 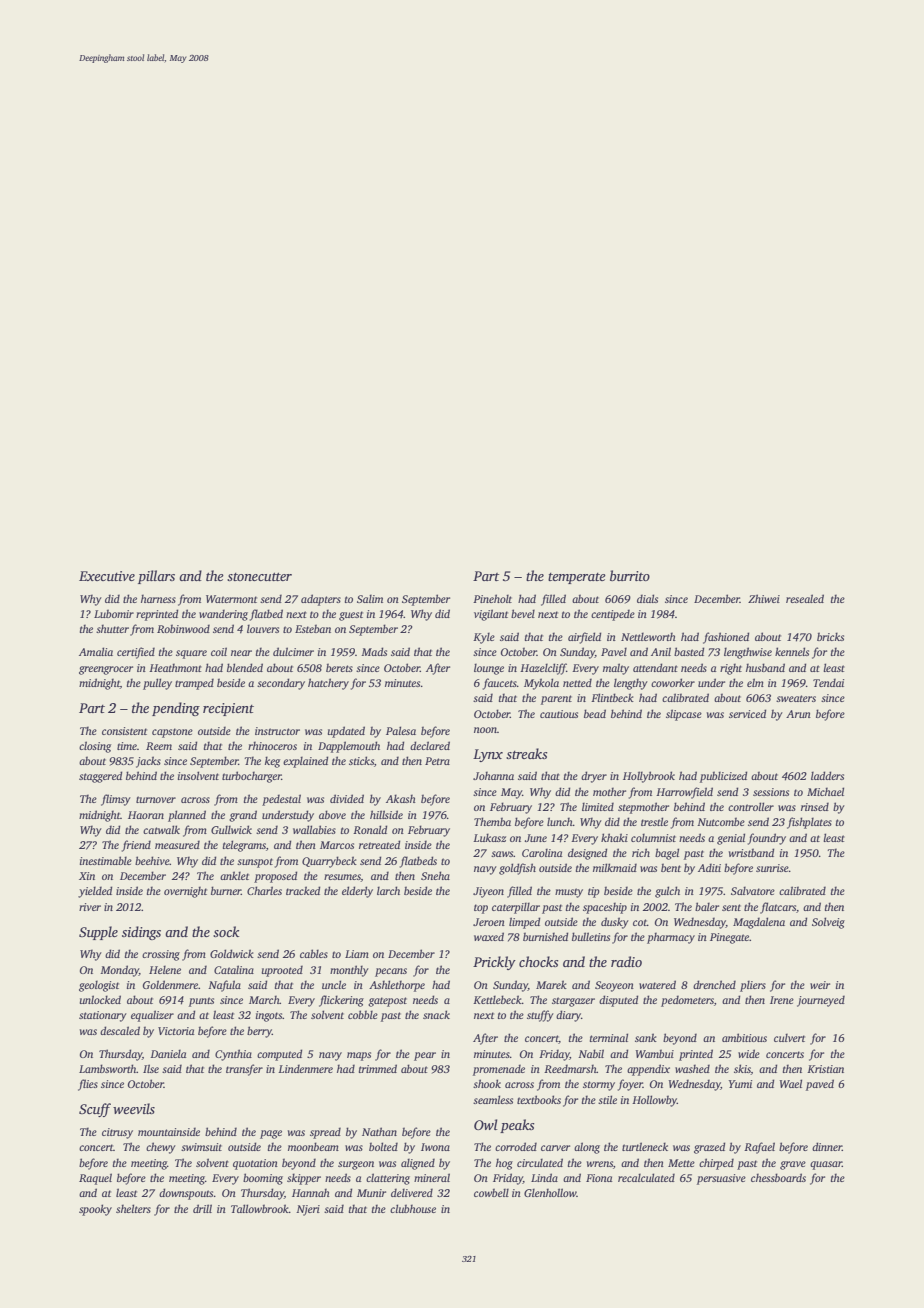 I want to click on resealed, so click(x=805, y=598).
